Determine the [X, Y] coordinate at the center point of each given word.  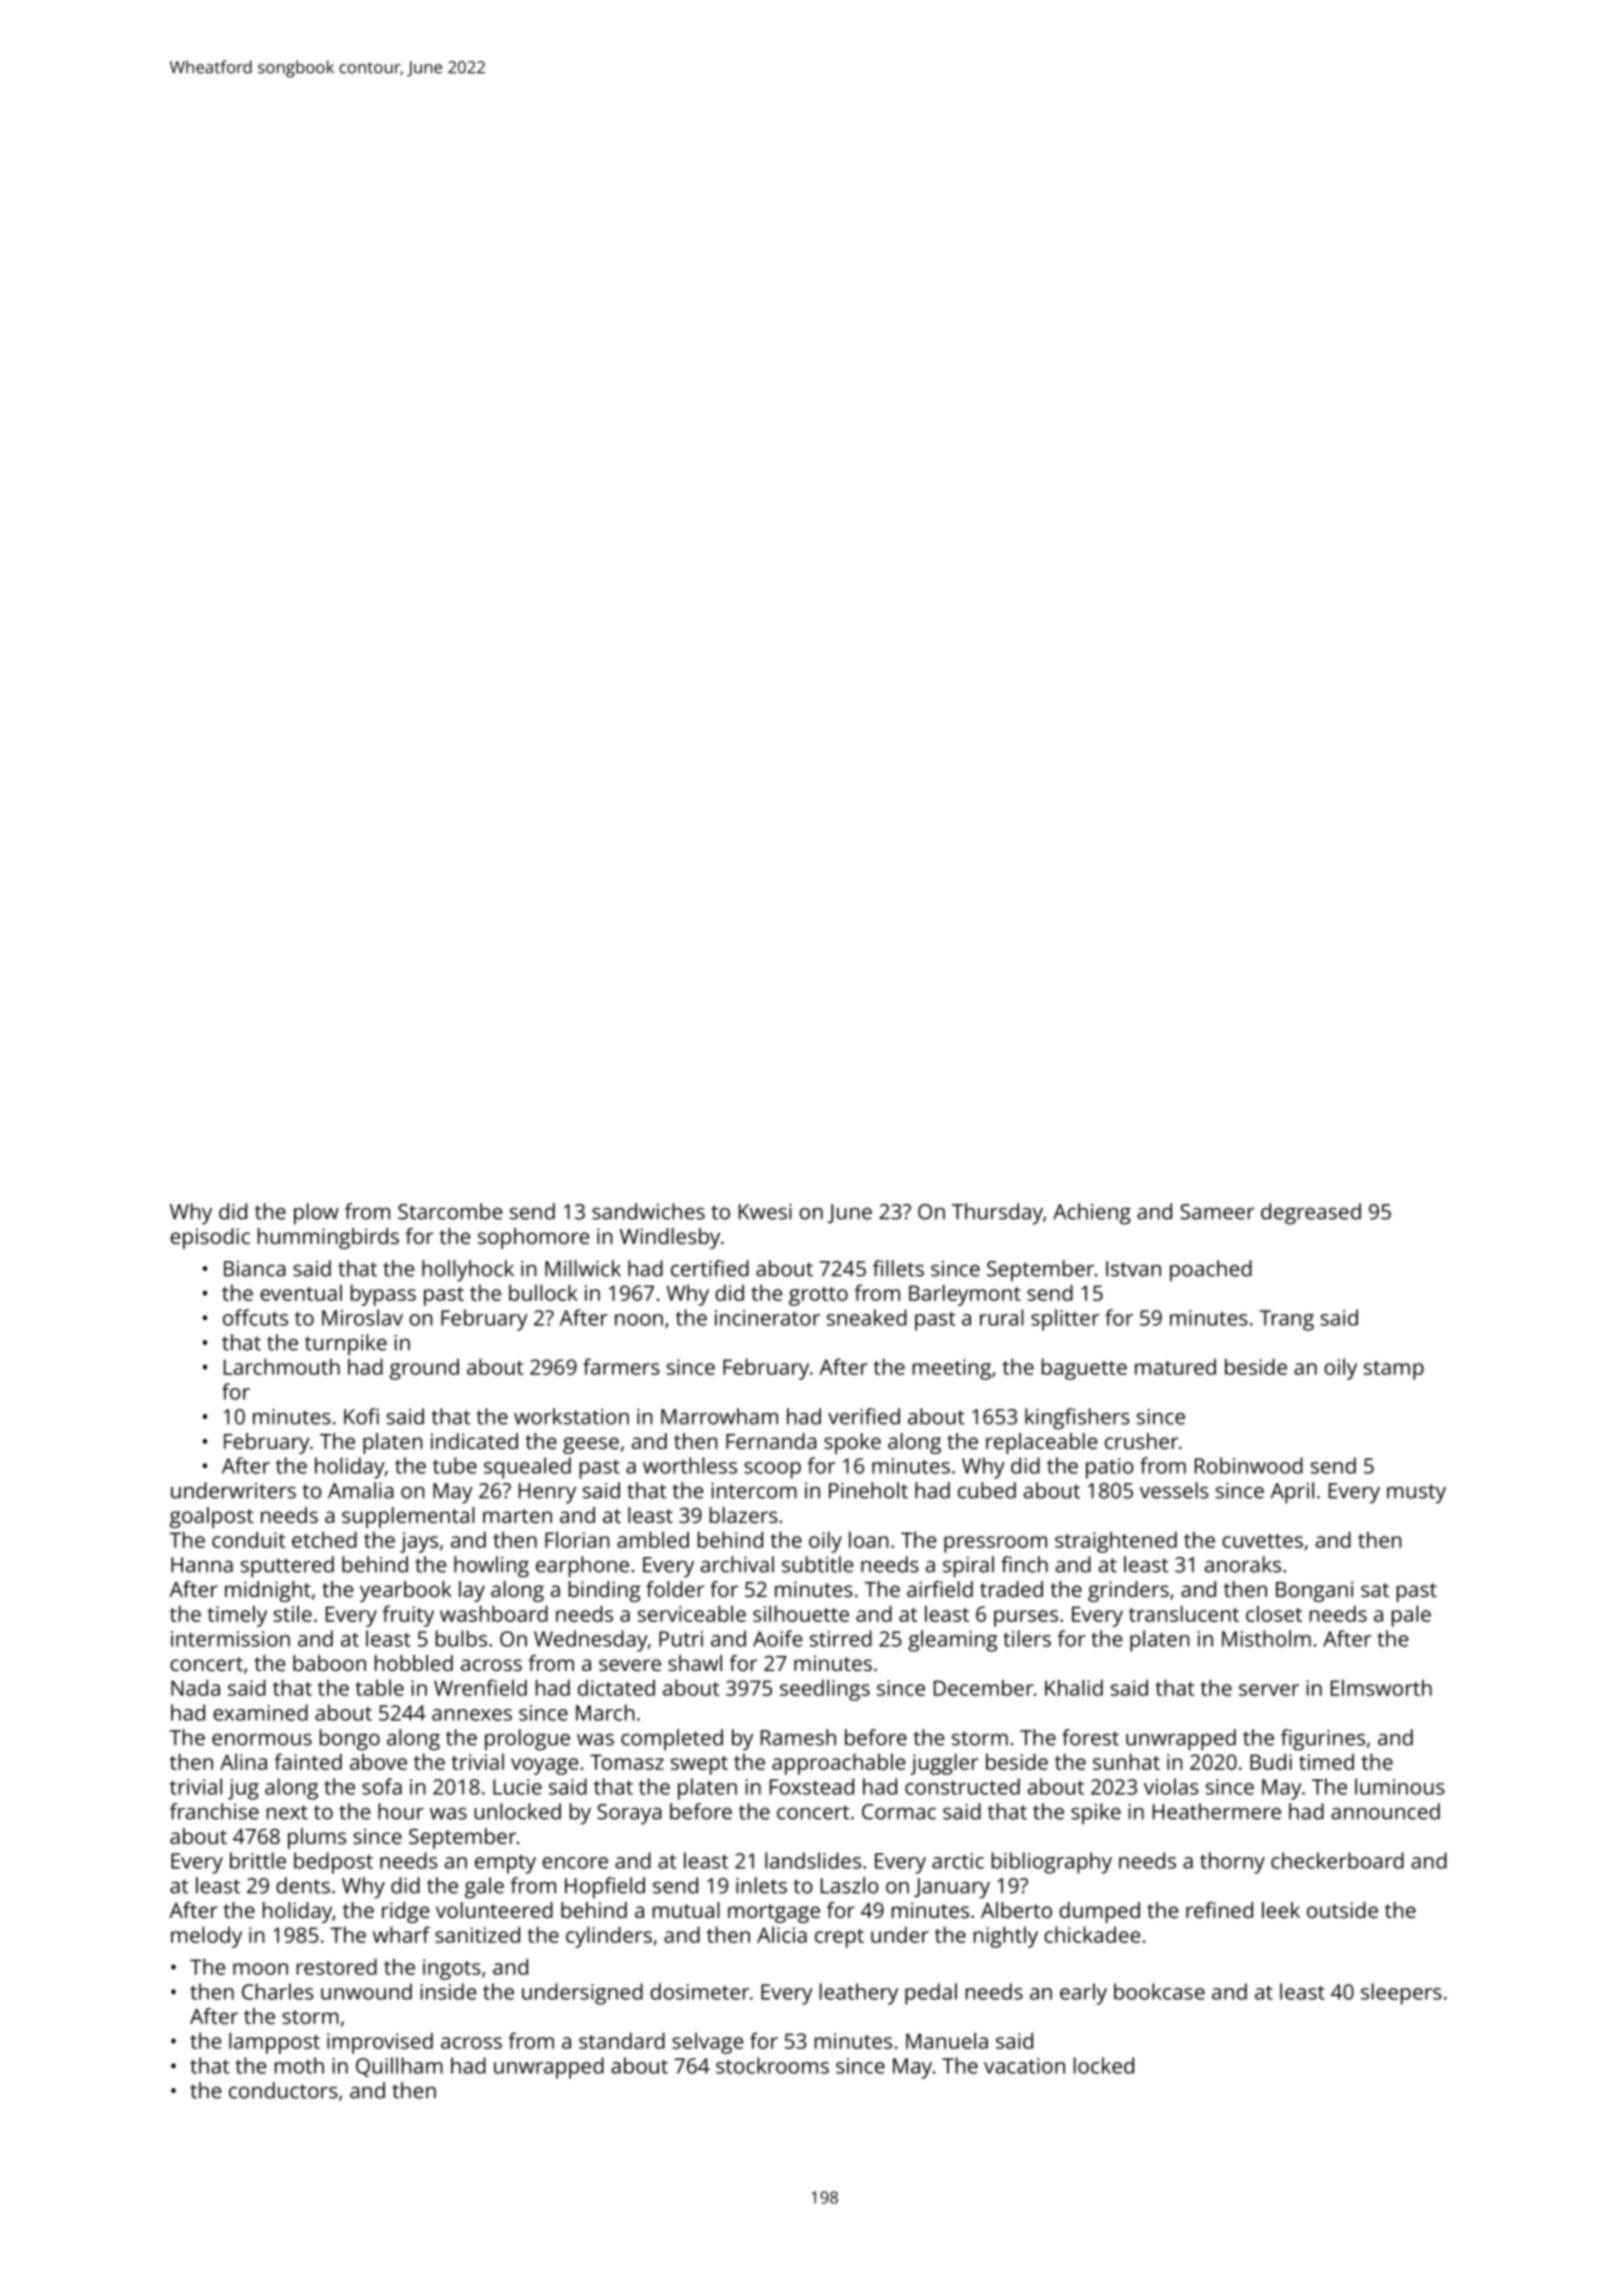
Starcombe [450, 1211]
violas [1171, 1786]
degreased [1311, 1214]
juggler [944, 1764]
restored [337, 1966]
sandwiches [648, 1211]
